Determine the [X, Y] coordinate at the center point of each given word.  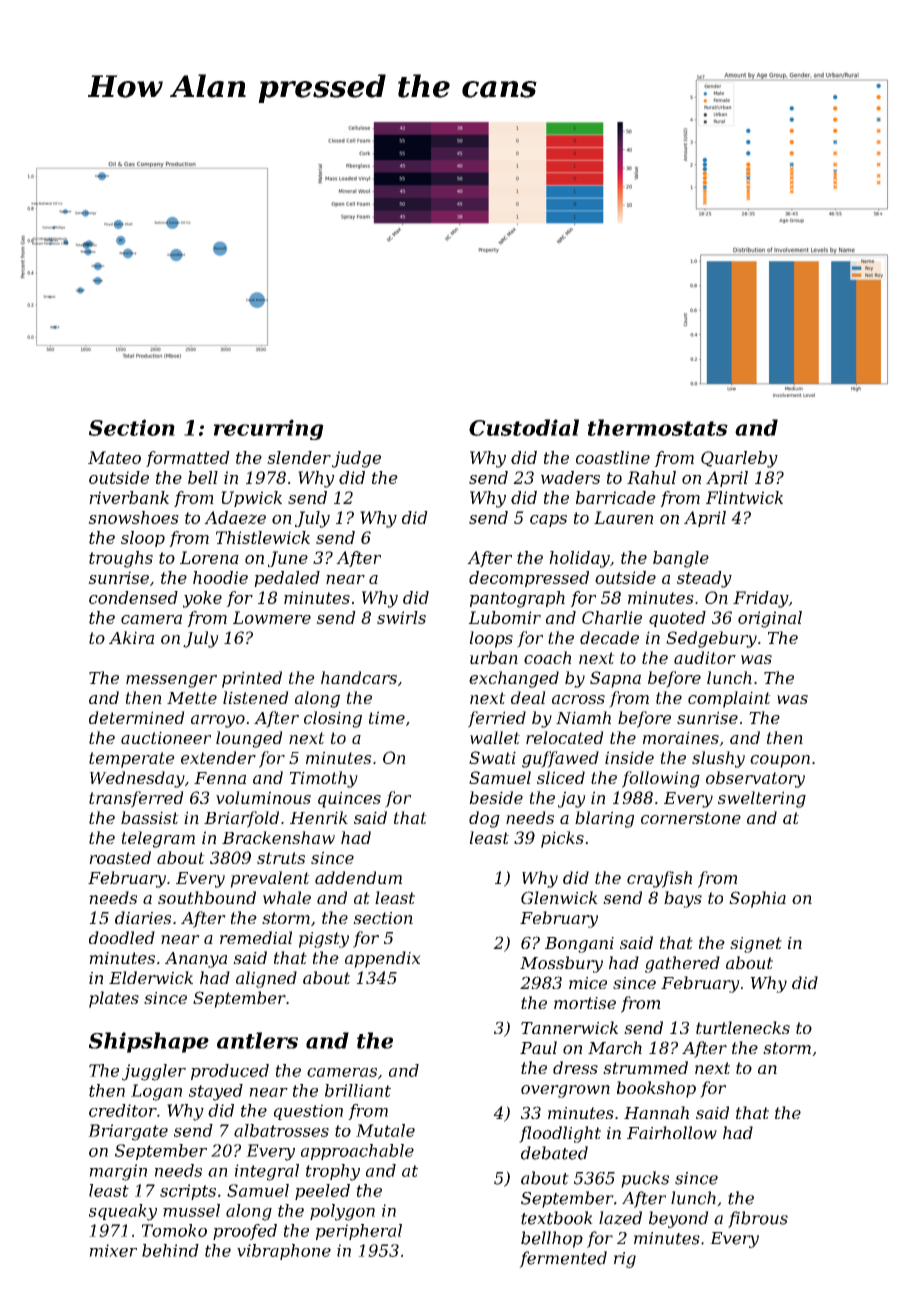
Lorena [209, 557]
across [578, 699]
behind [170, 1250]
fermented [563, 1259]
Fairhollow [672, 1132]
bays [683, 899]
